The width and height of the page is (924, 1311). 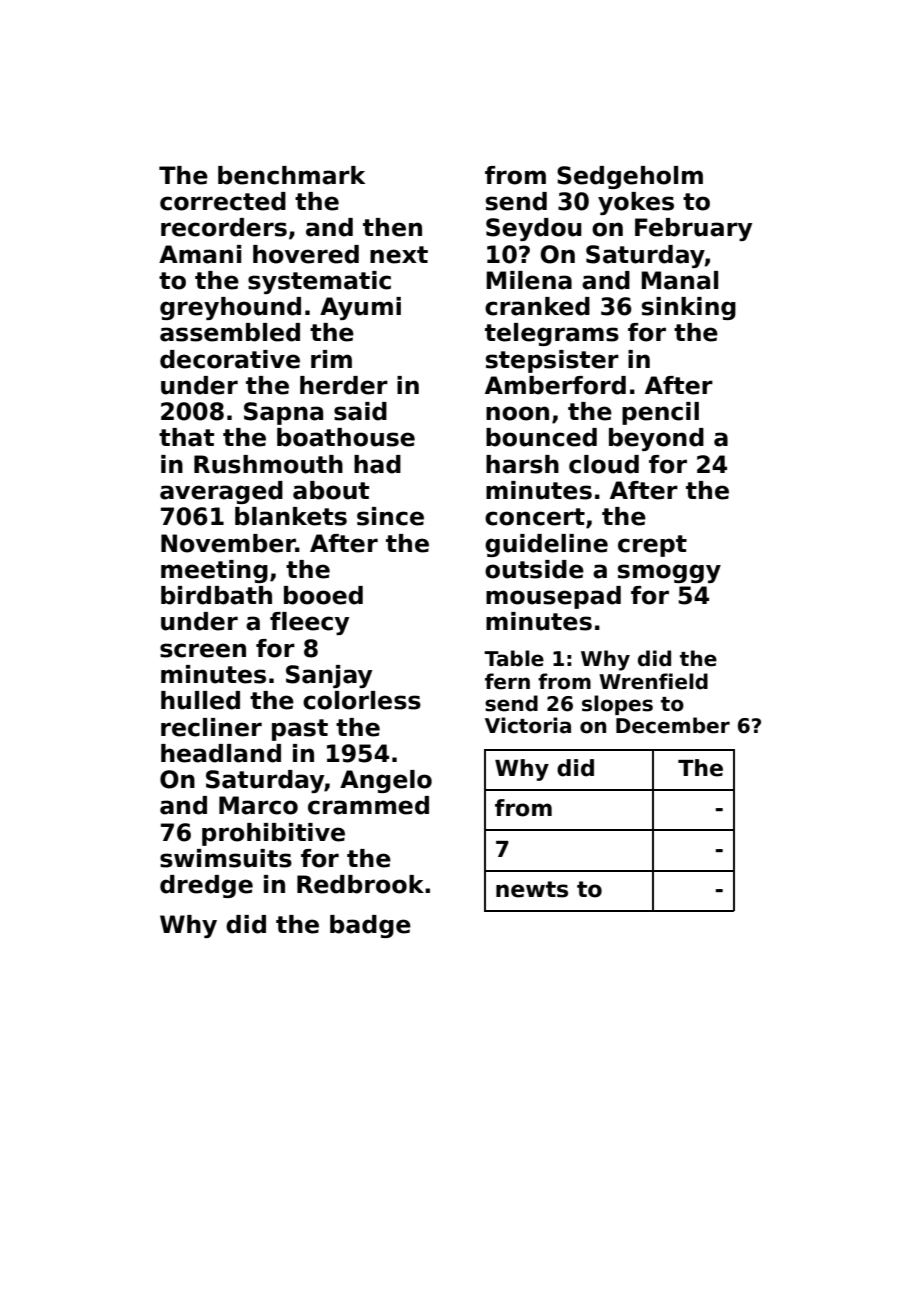 What do you see at coordinates (206, 886) in the page?
I see `dredge` at bounding box center [206, 886].
